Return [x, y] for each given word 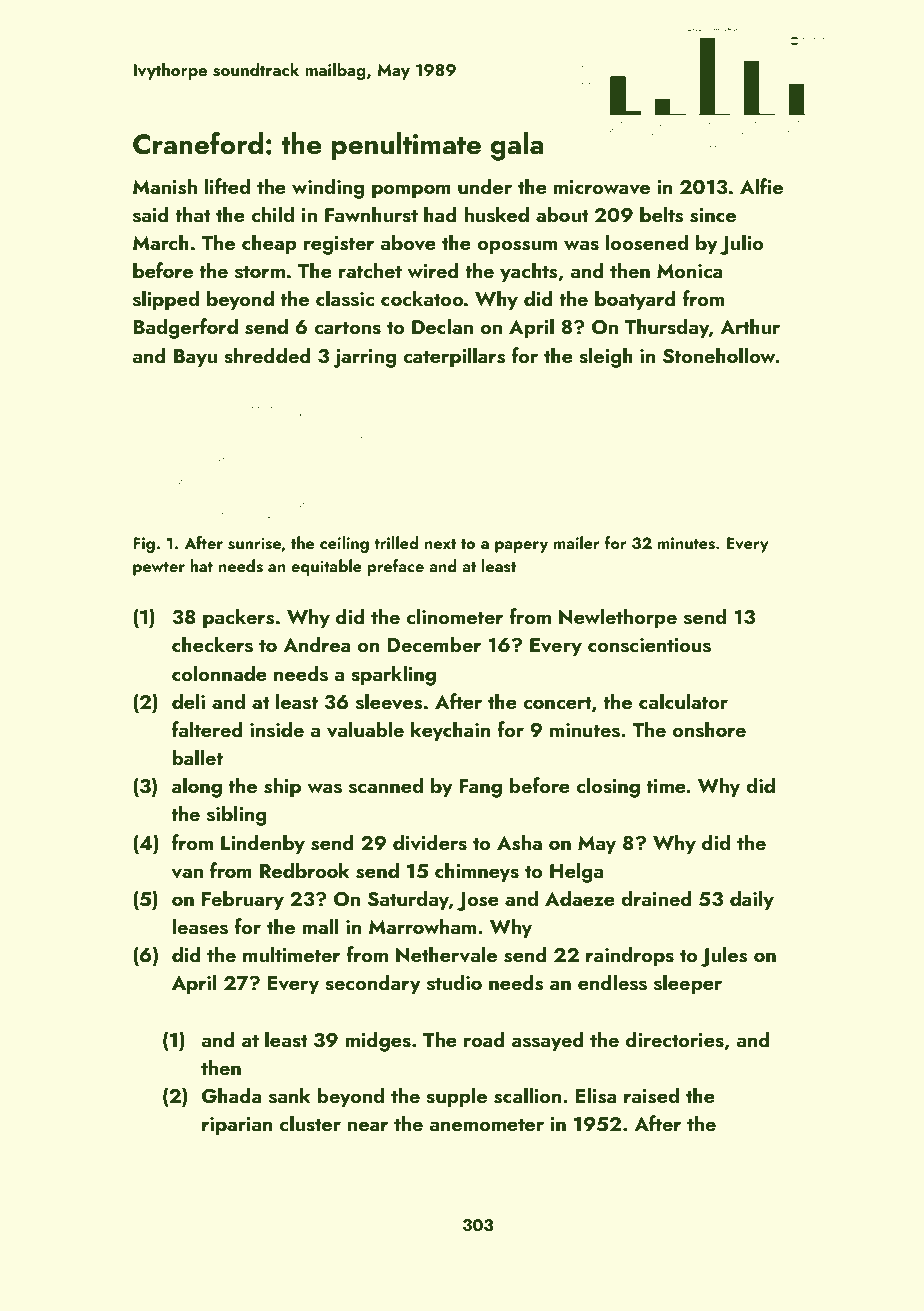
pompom [411, 191]
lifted [227, 186]
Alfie [761, 186]
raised [651, 1095]
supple [456, 1097]
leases [200, 926]
